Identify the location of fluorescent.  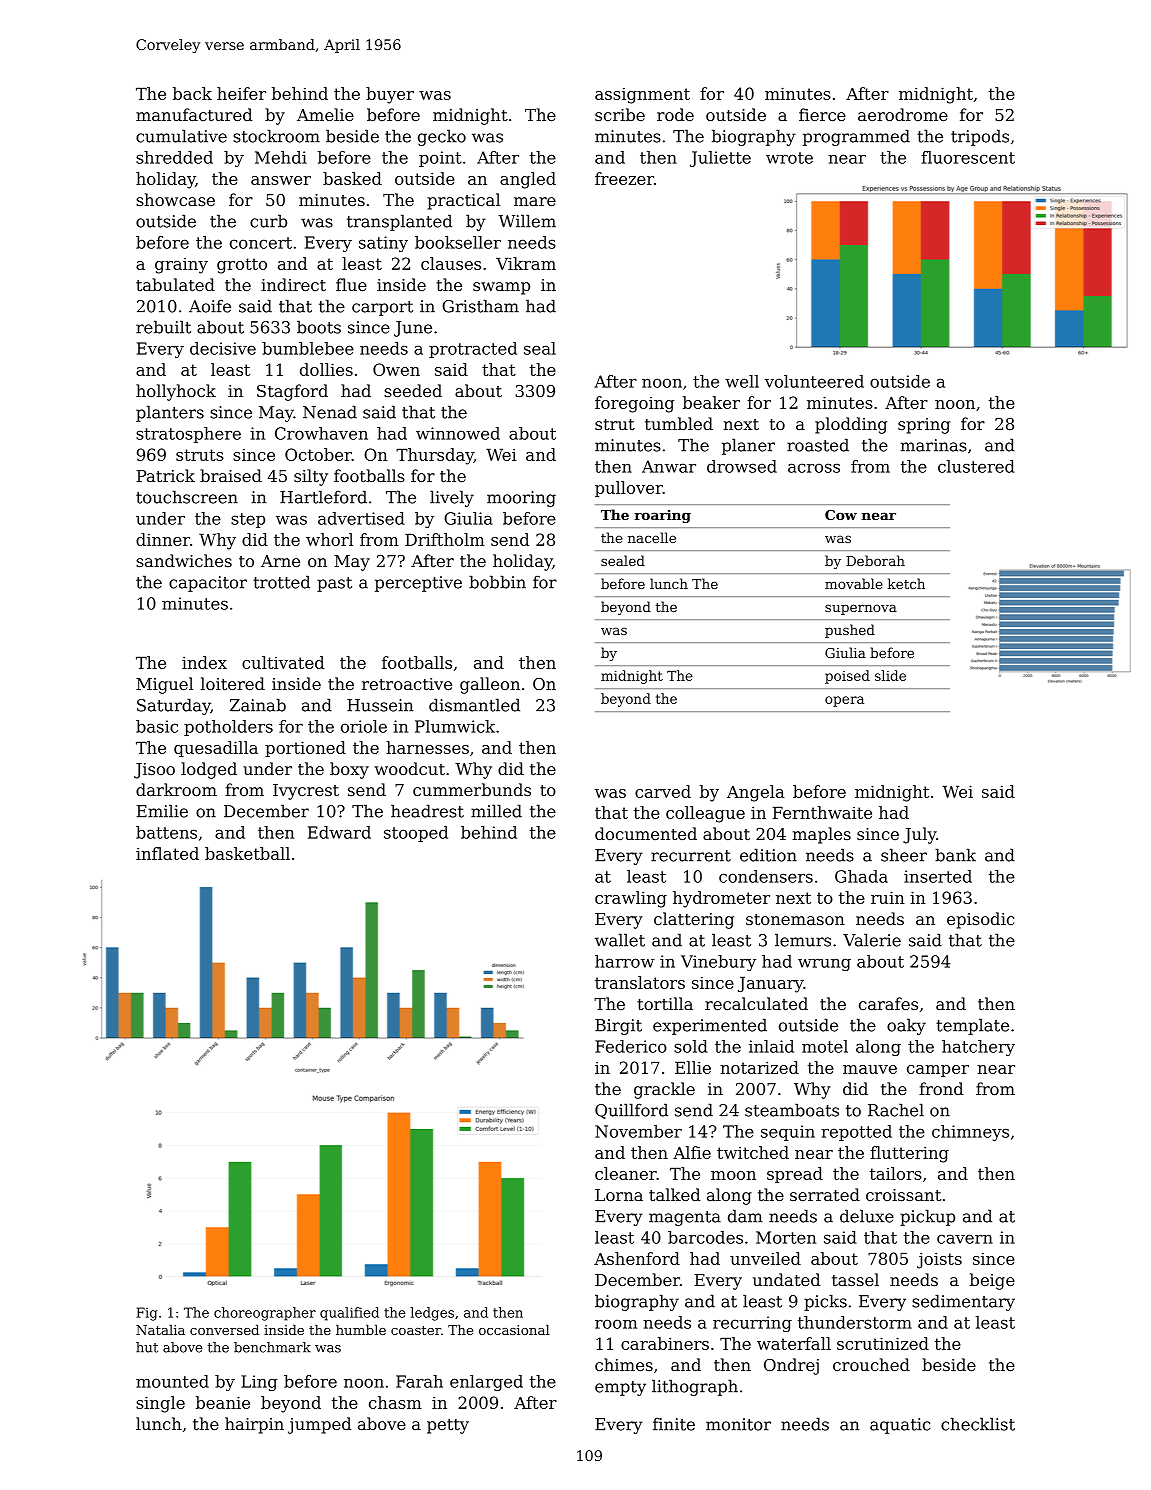
(968, 157).
